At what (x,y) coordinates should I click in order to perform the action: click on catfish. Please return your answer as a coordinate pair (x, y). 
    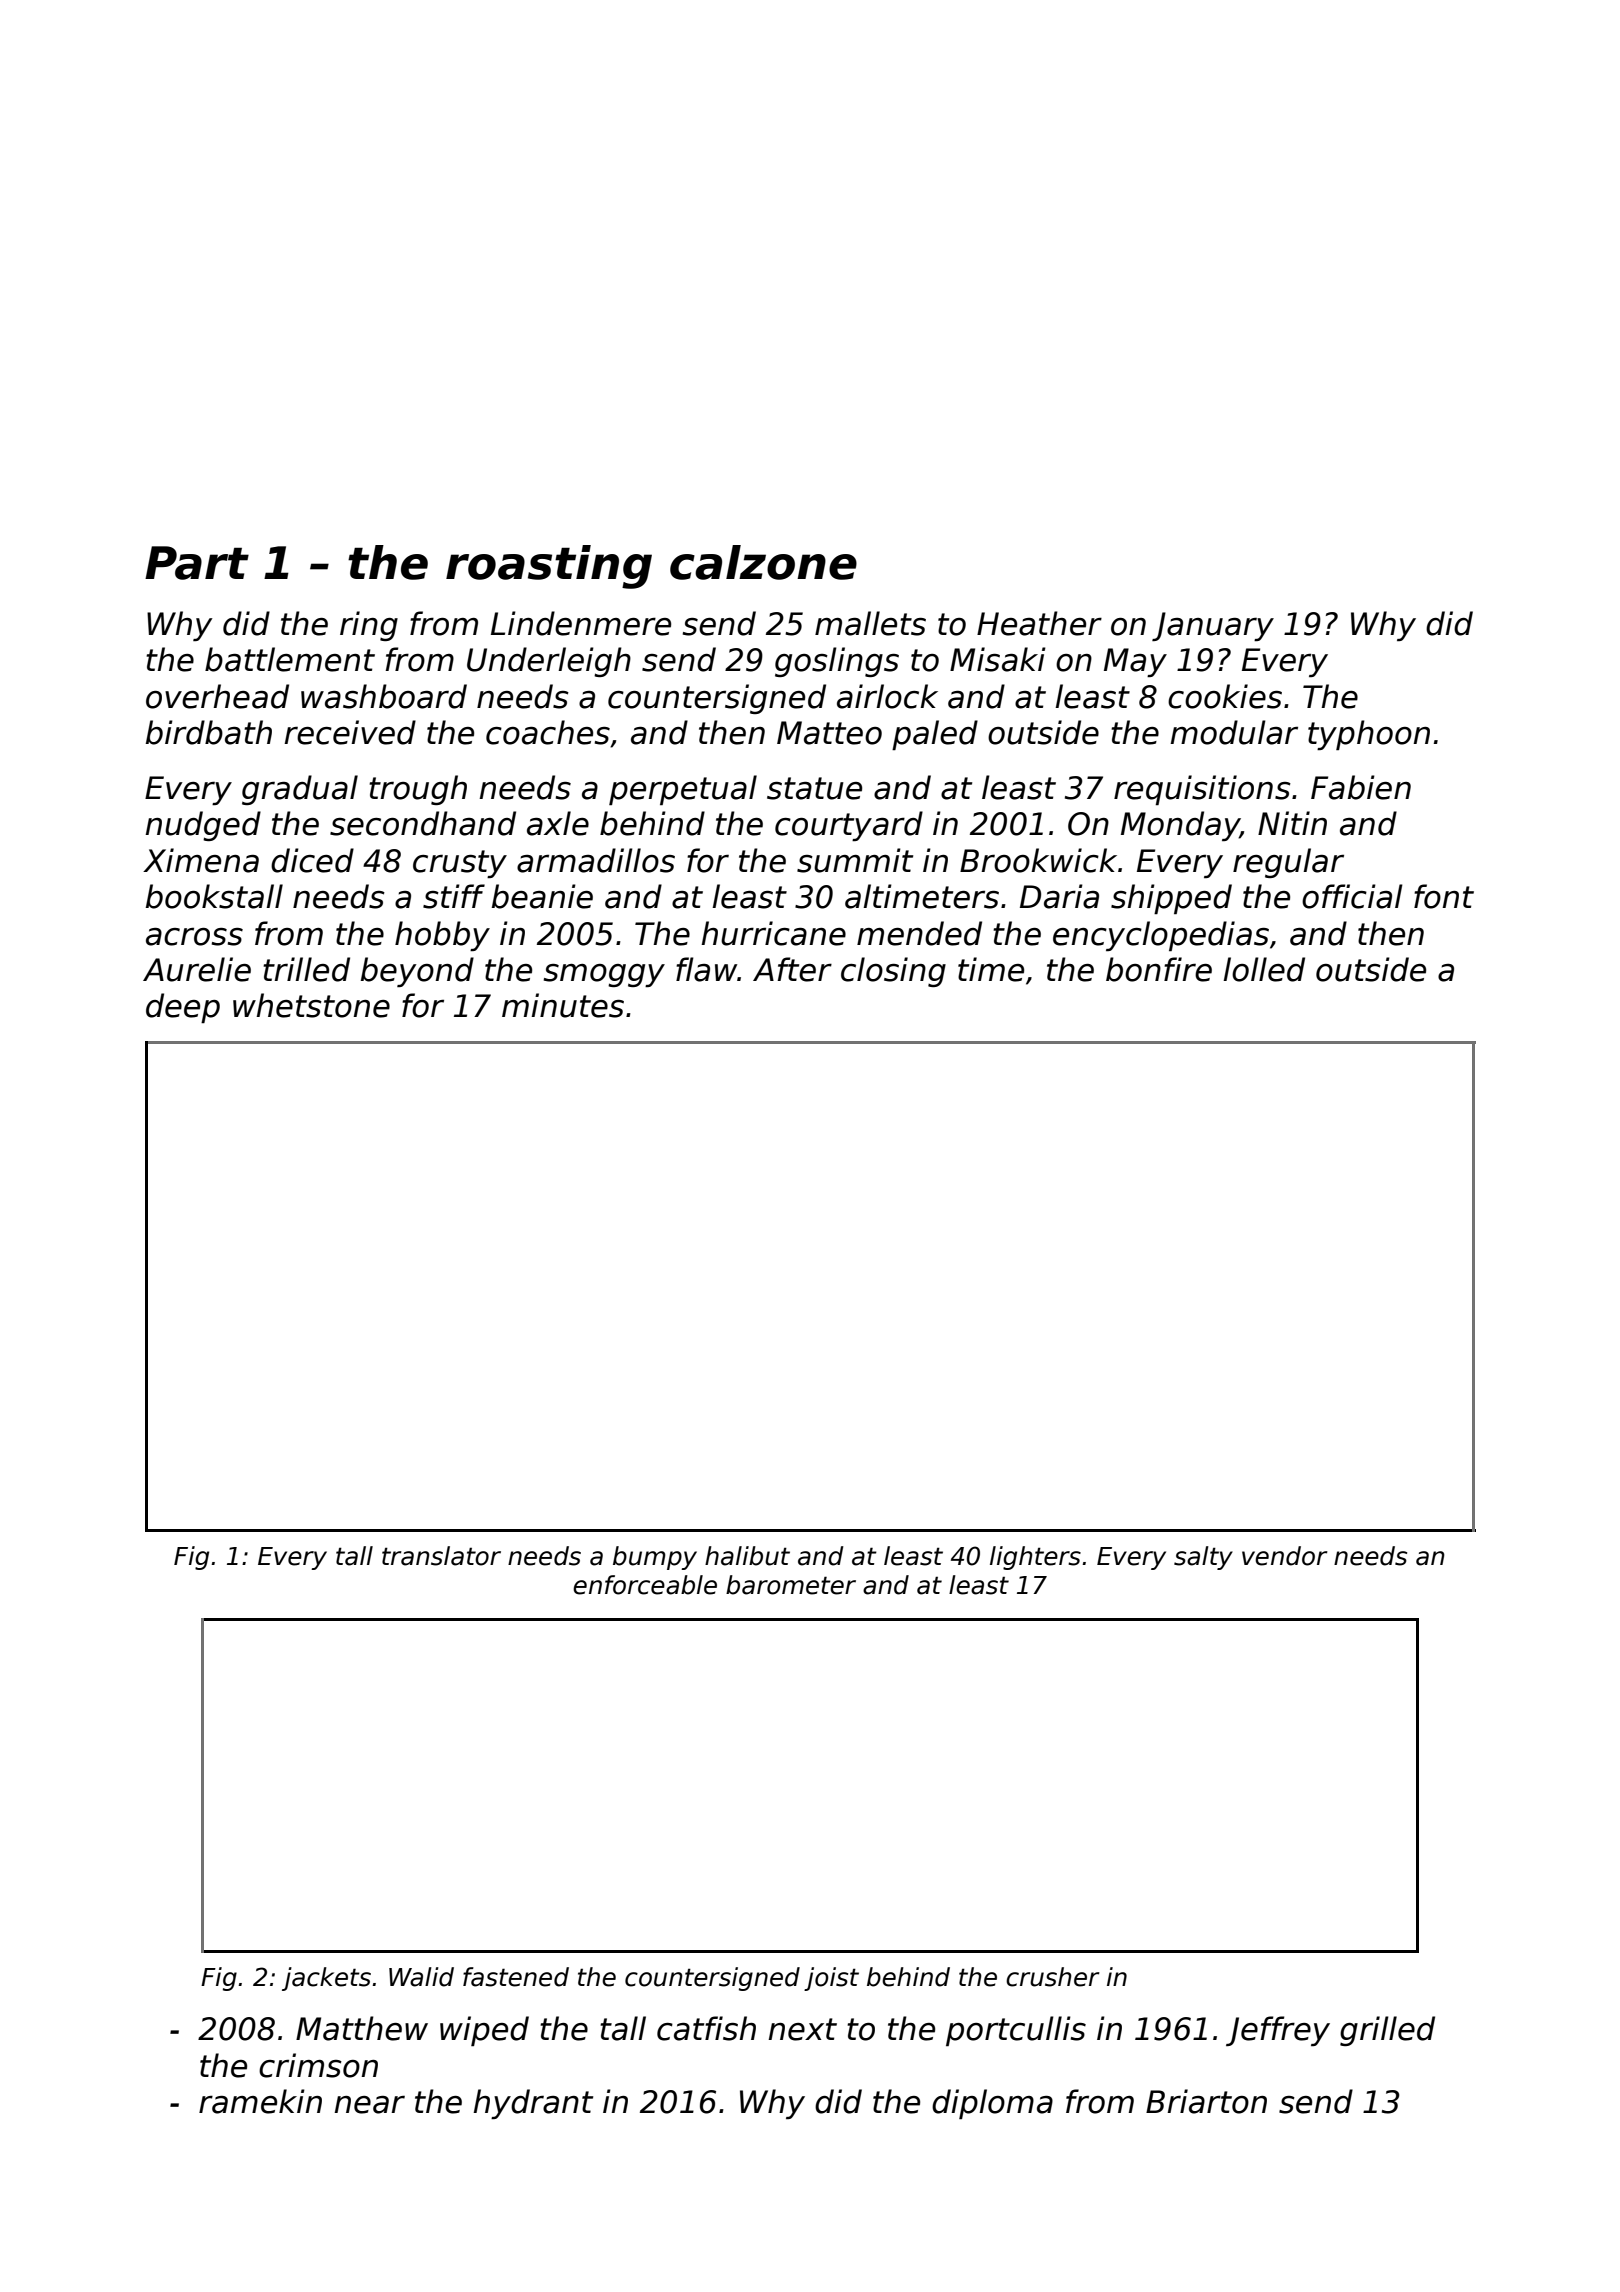
    Looking at the image, I should click on (706, 2028).
